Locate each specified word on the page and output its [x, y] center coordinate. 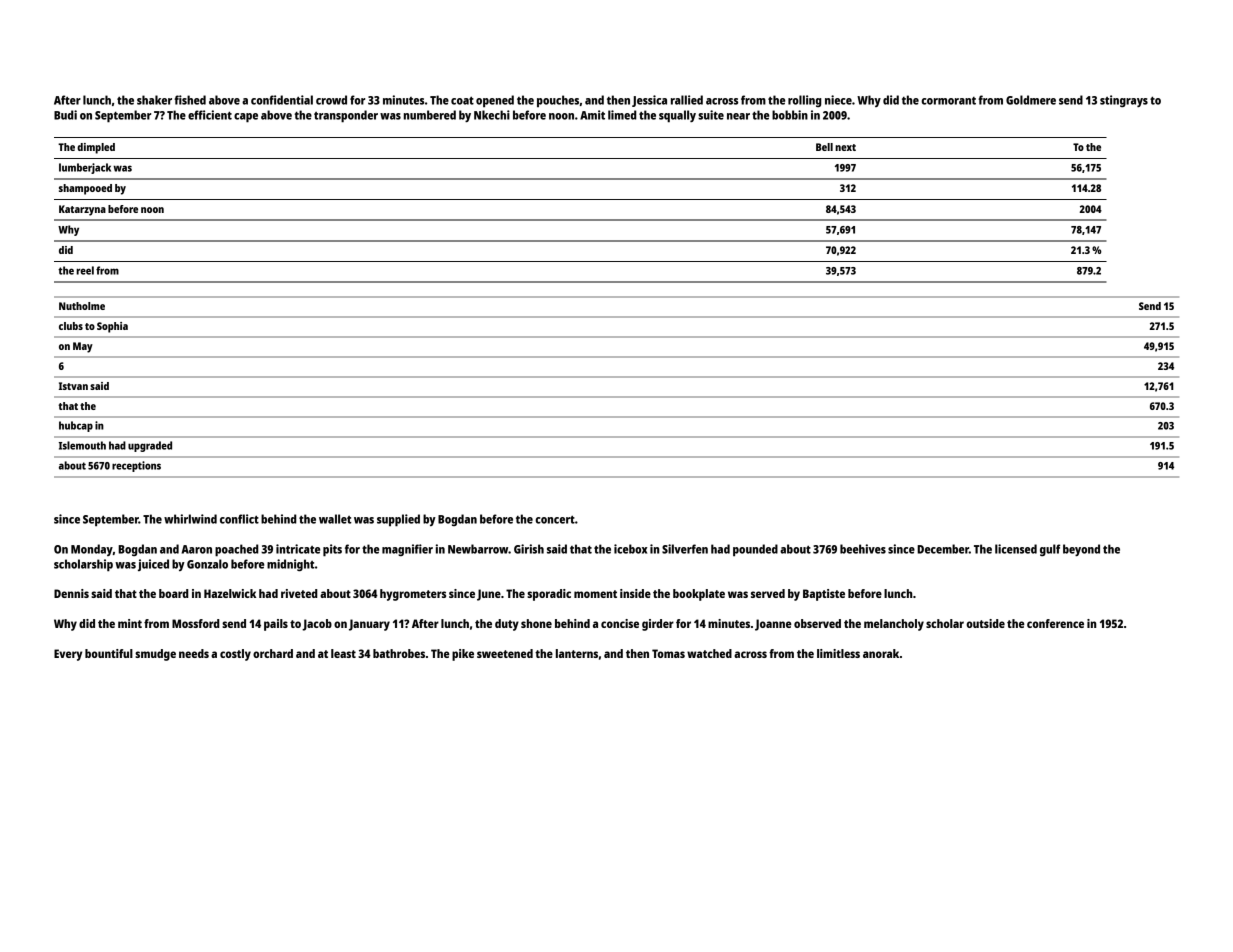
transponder [346, 116]
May [83, 347]
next [845, 147]
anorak [881, 653]
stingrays [1124, 101]
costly [235, 655]
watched [709, 653]
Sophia [112, 327]
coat [462, 100]
